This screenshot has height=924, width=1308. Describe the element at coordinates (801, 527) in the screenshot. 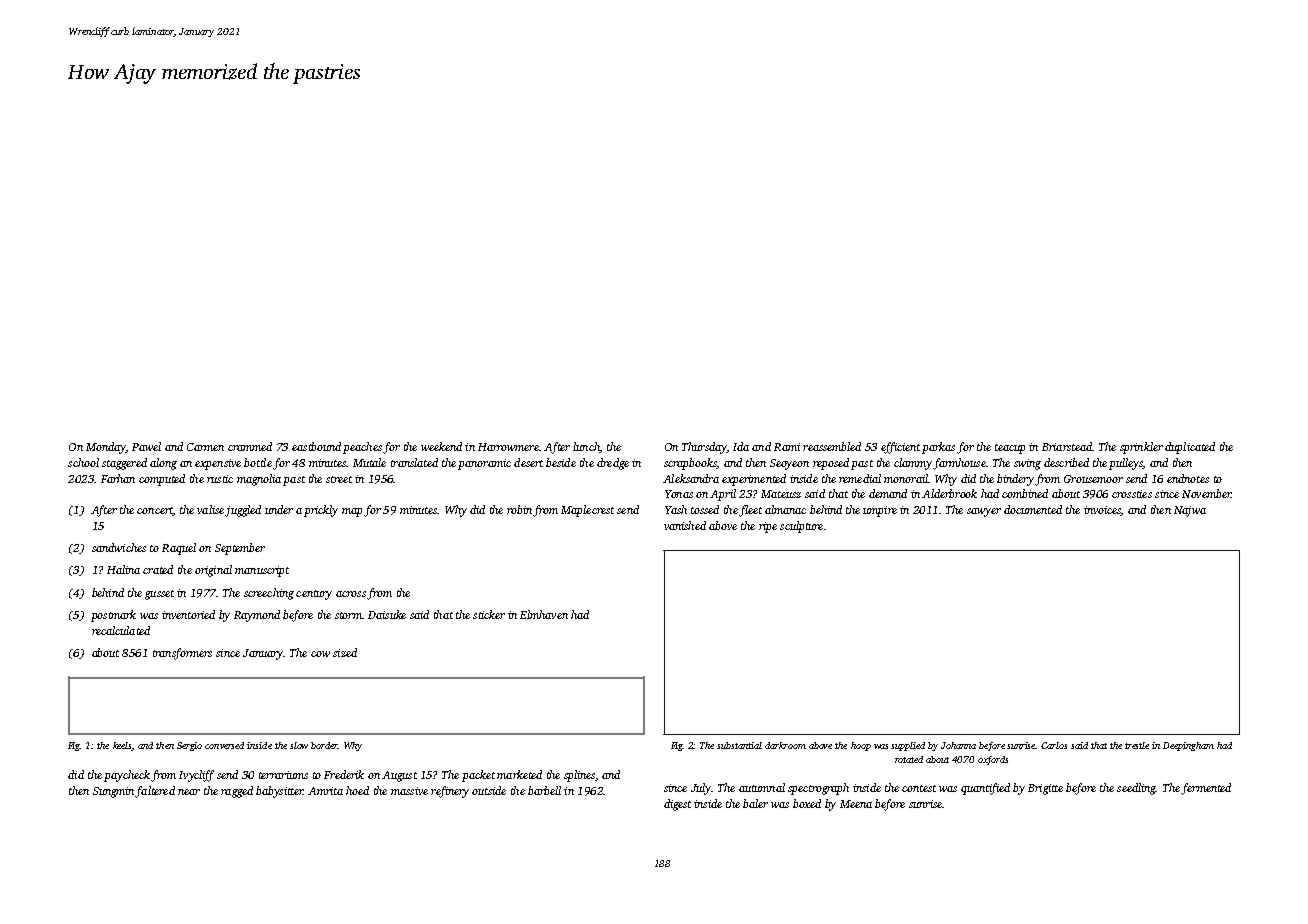

I see `sculpture` at that location.
